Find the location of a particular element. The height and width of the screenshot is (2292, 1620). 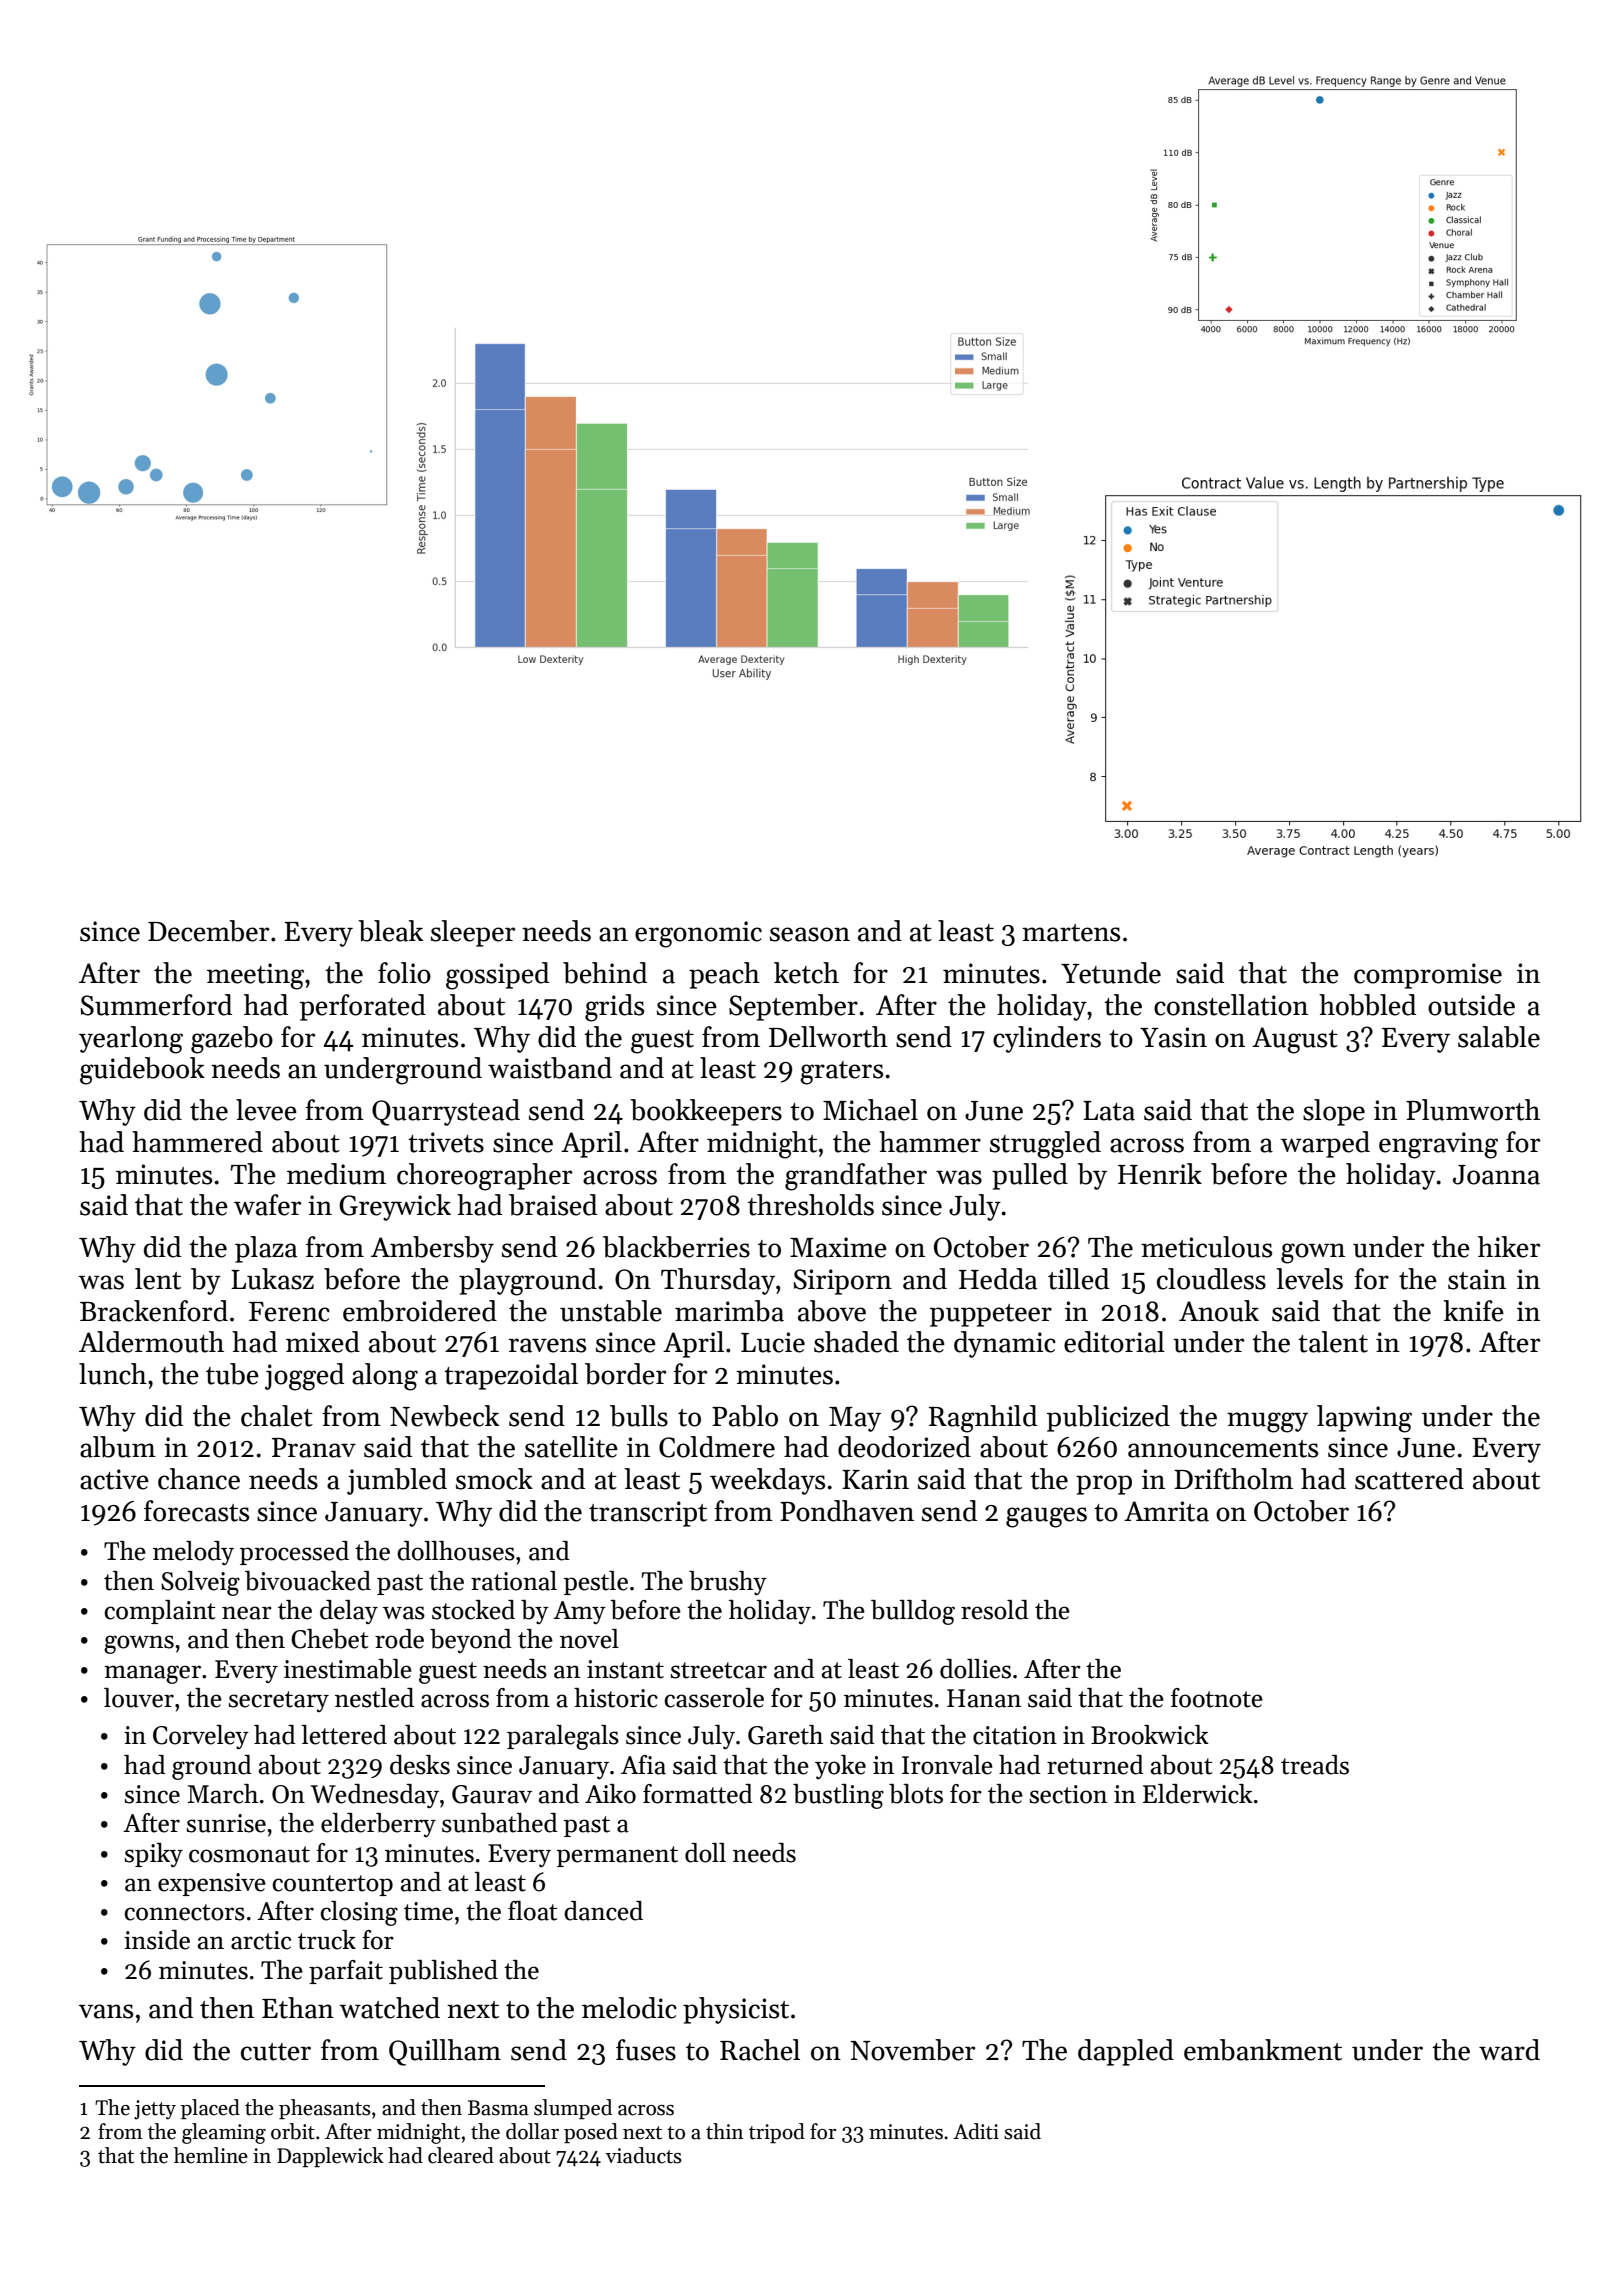

spiky is located at coordinates (153, 1855).
